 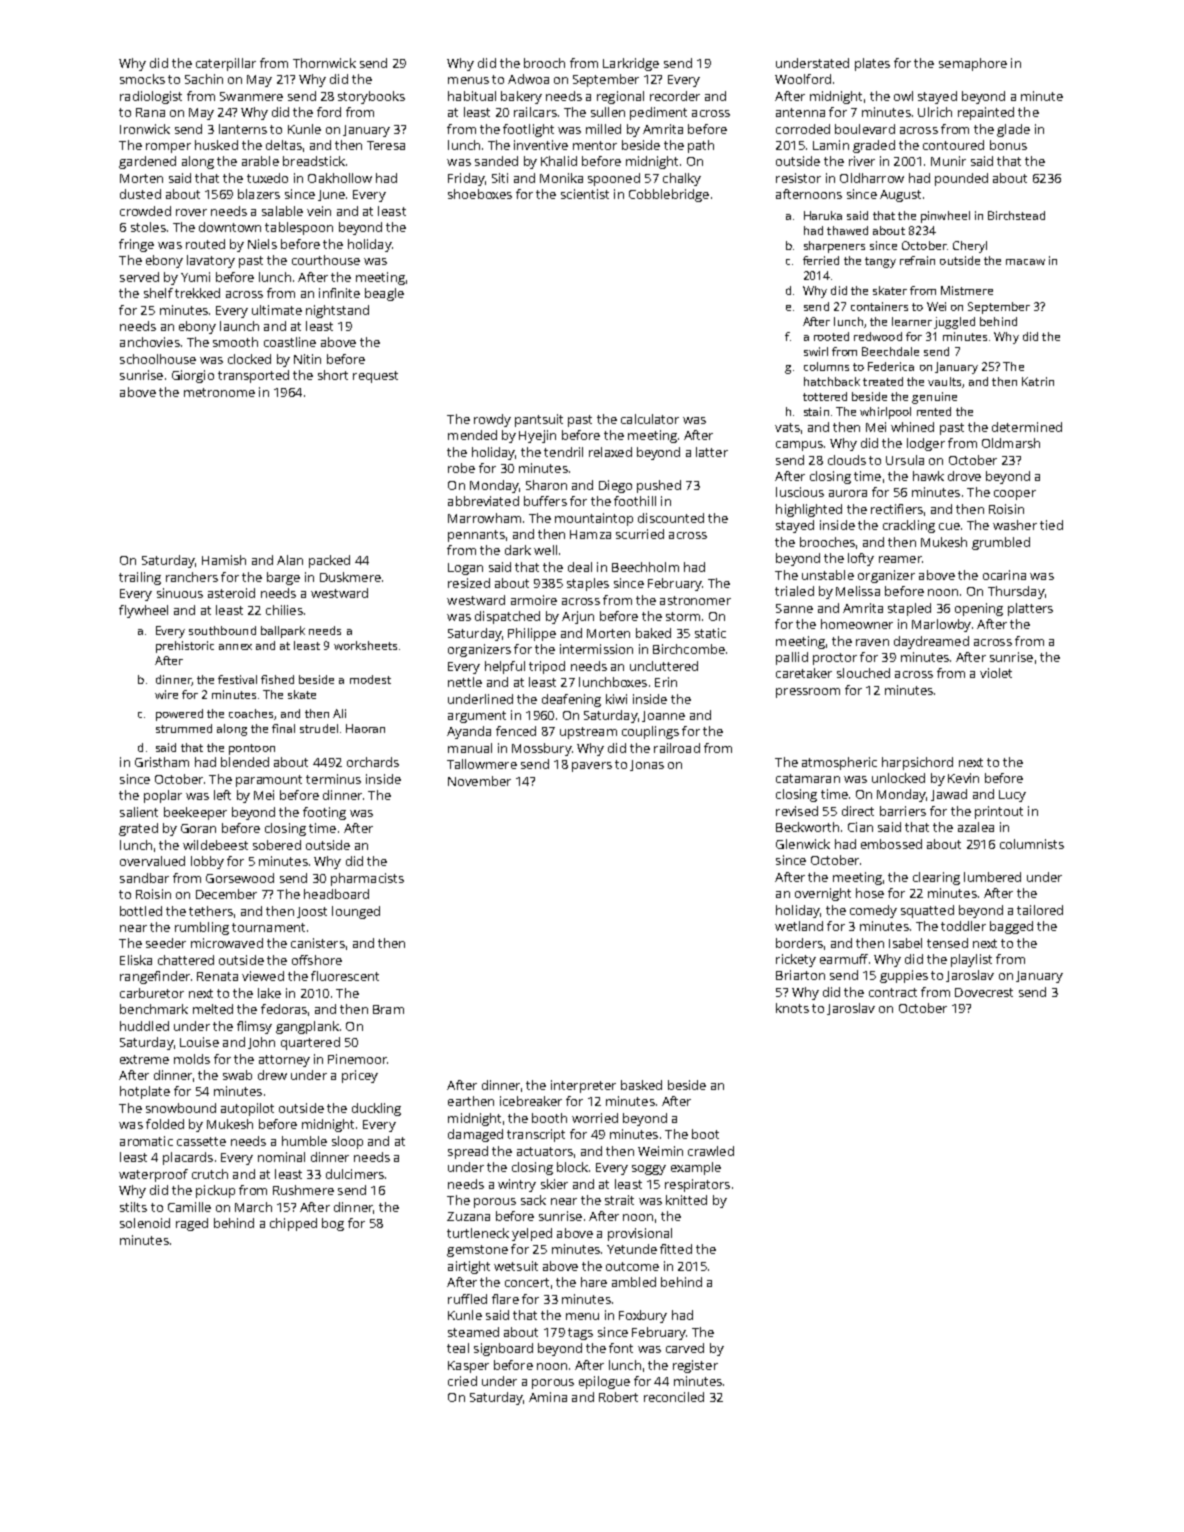 What do you see at coordinates (528, 79) in the screenshot?
I see `Adwoa` at bounding box center [528, 79].
